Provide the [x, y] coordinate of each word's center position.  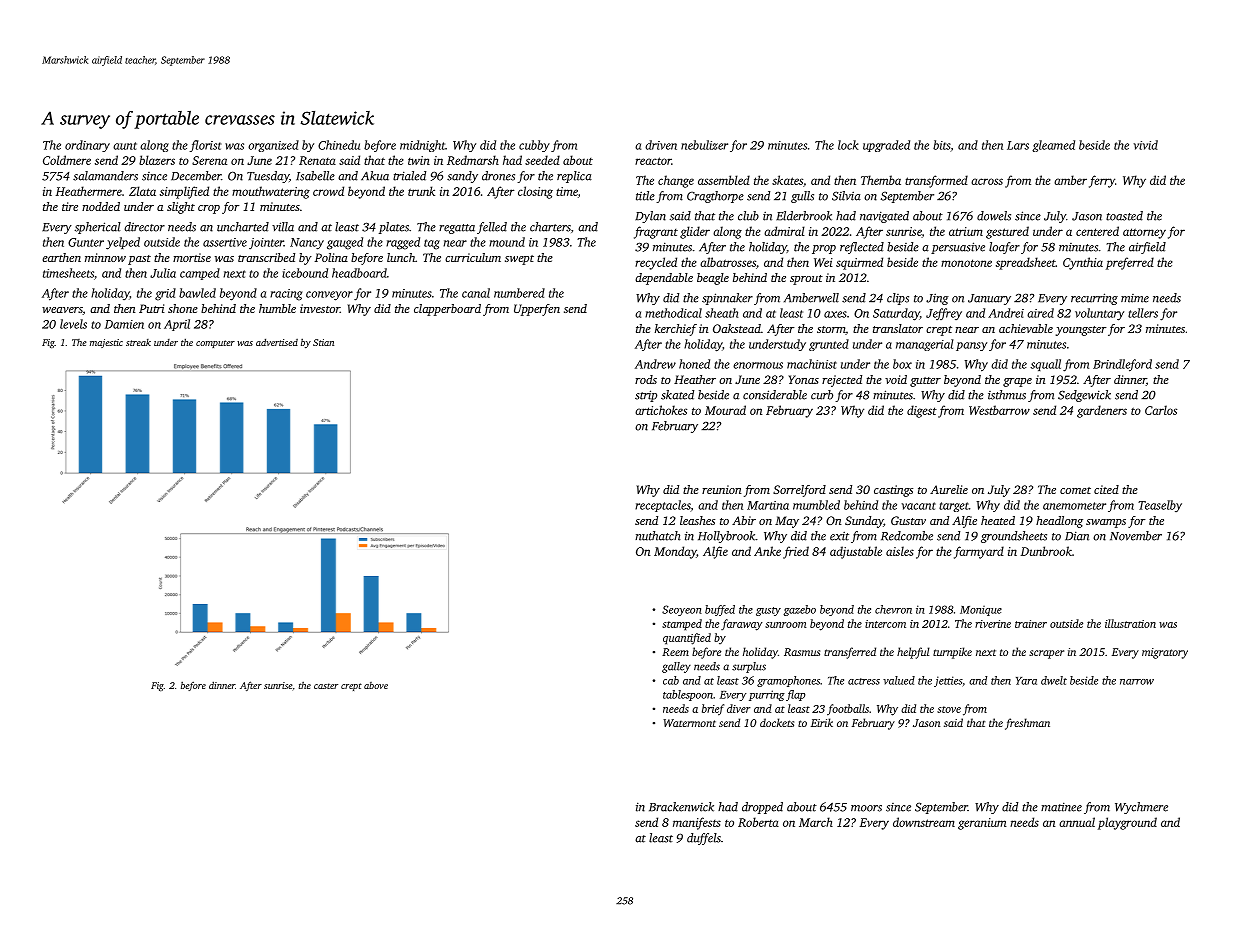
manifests [697, 823]
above [376, 685]
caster [326, 686]
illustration [1130, 623]
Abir [744, 520]
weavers [62, 311]
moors [866, 808]
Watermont [689, 723]
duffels [704, 839]
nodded [101, 206]
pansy [971, 346]
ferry [1102, 181]
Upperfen [537, 310]
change [676, 181]
